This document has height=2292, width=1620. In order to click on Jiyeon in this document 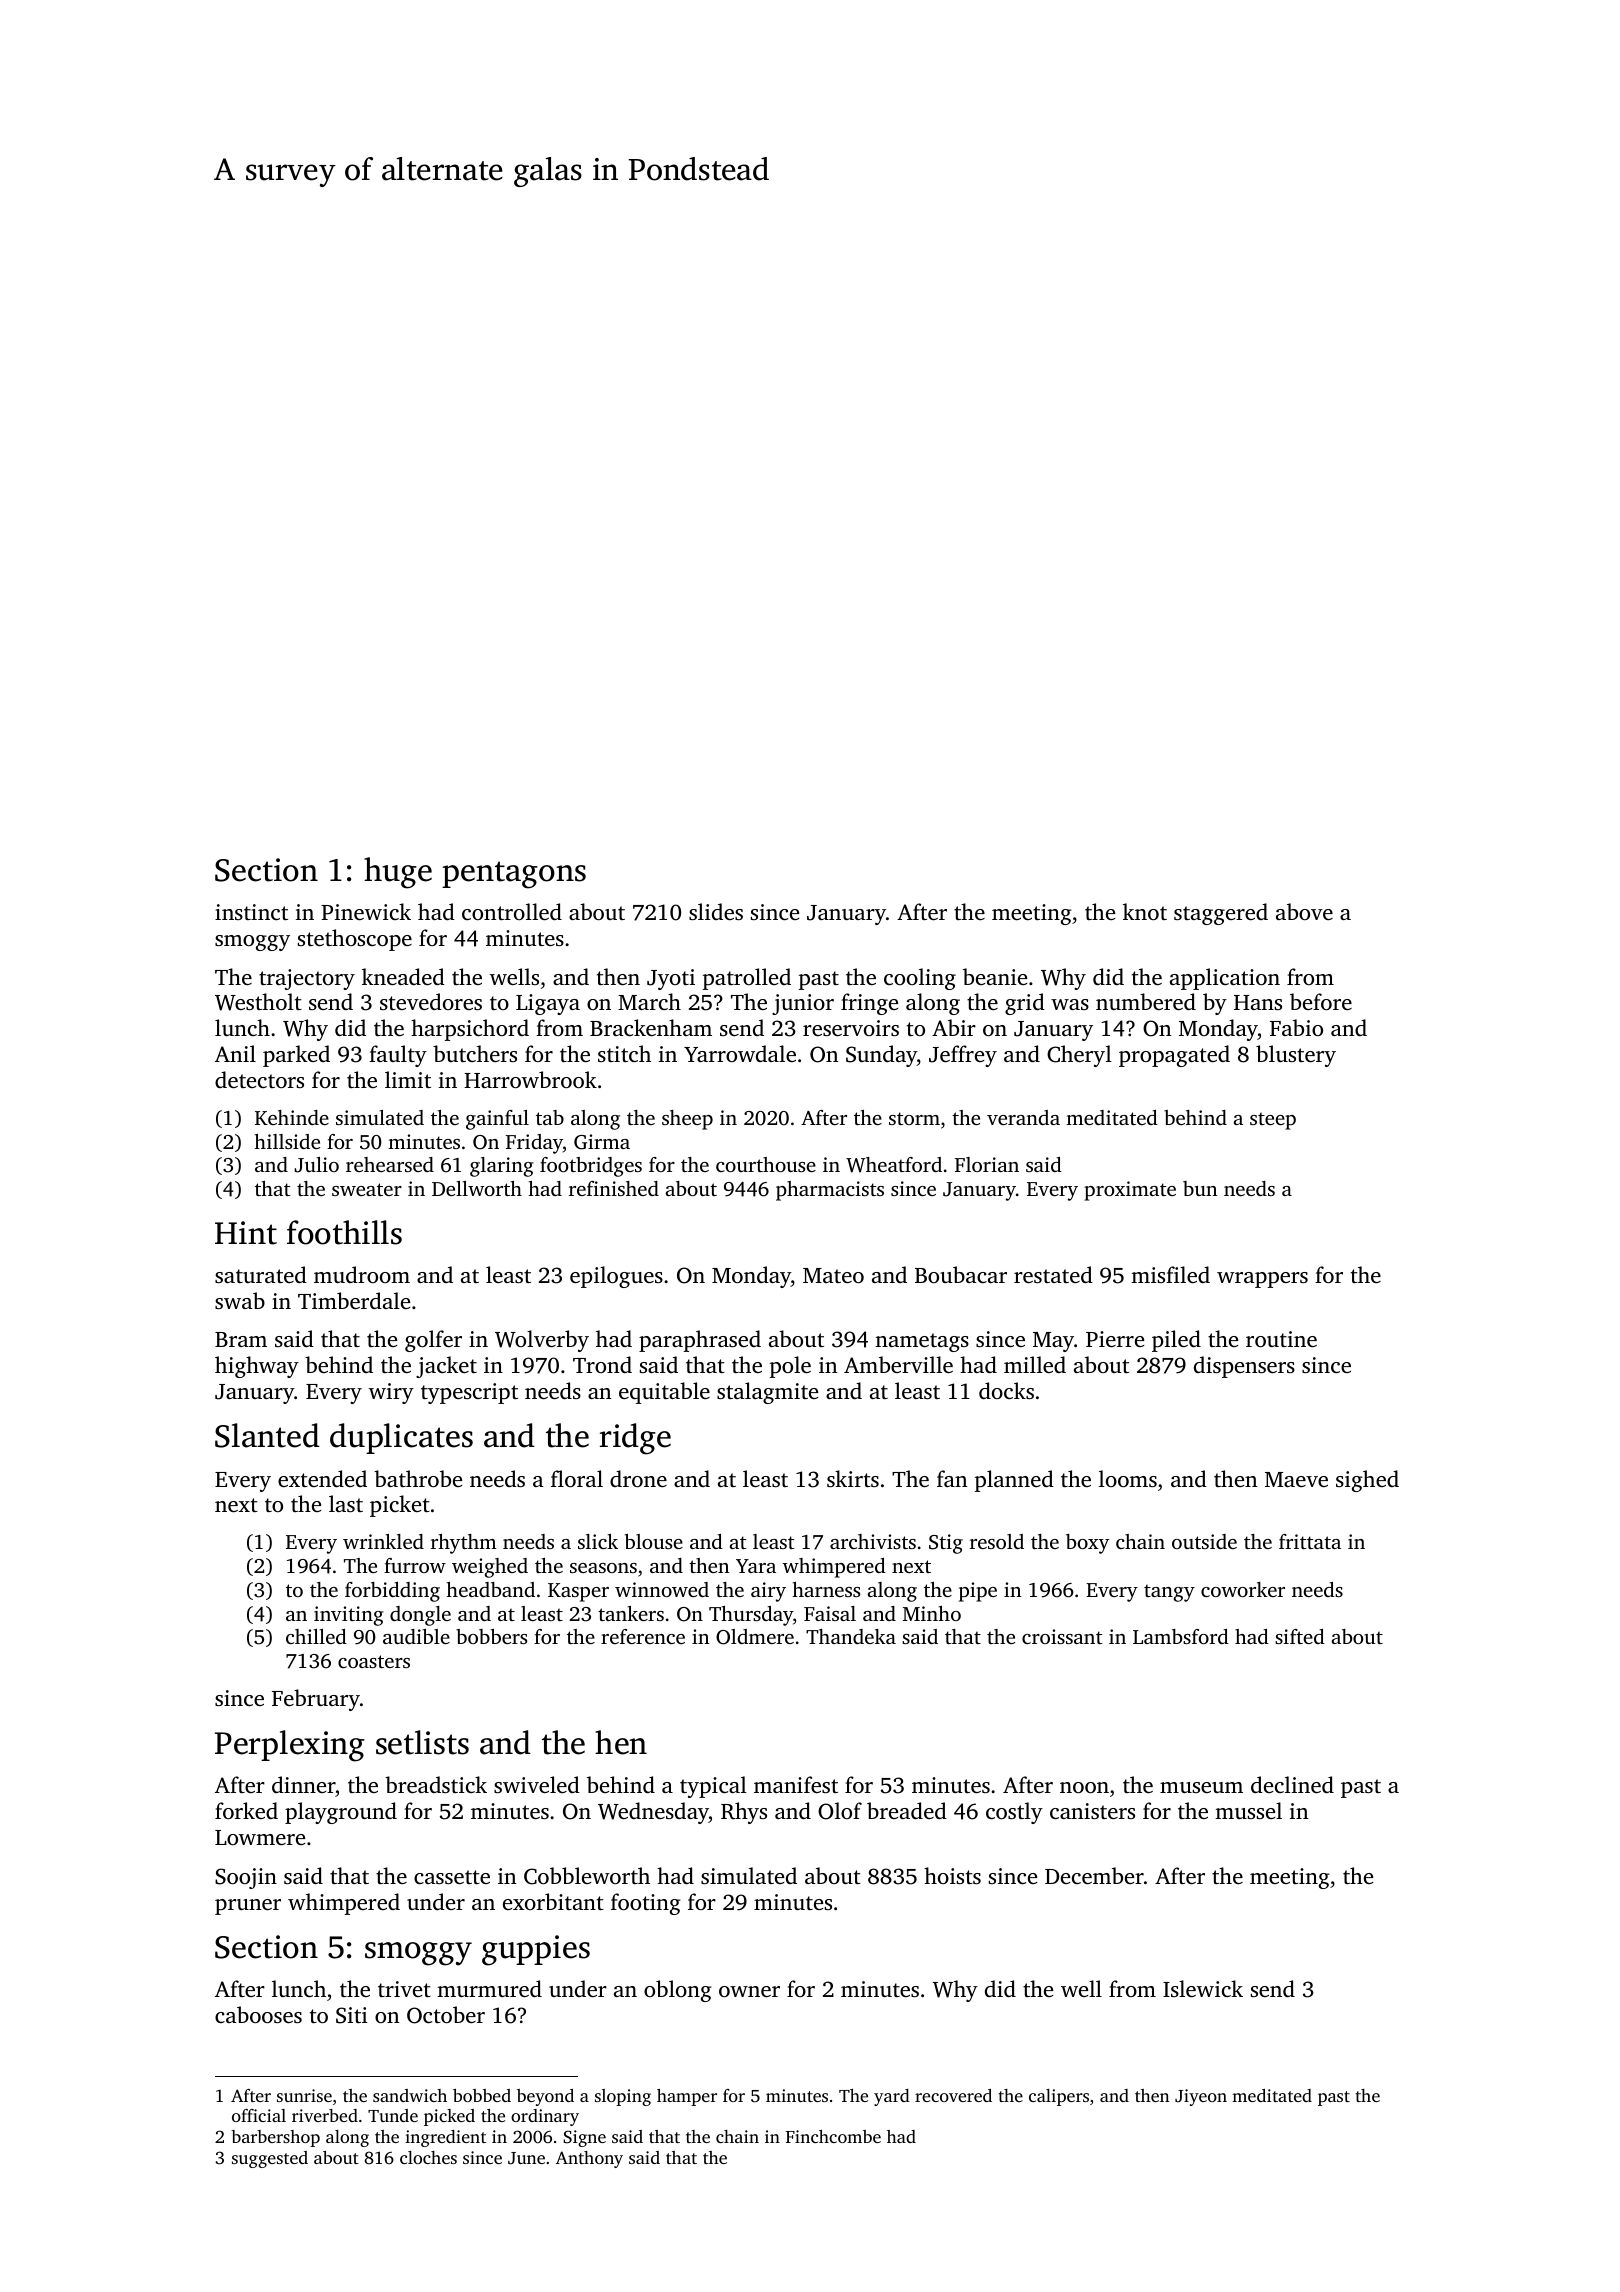, I will do `click(1201, 2097)`.
